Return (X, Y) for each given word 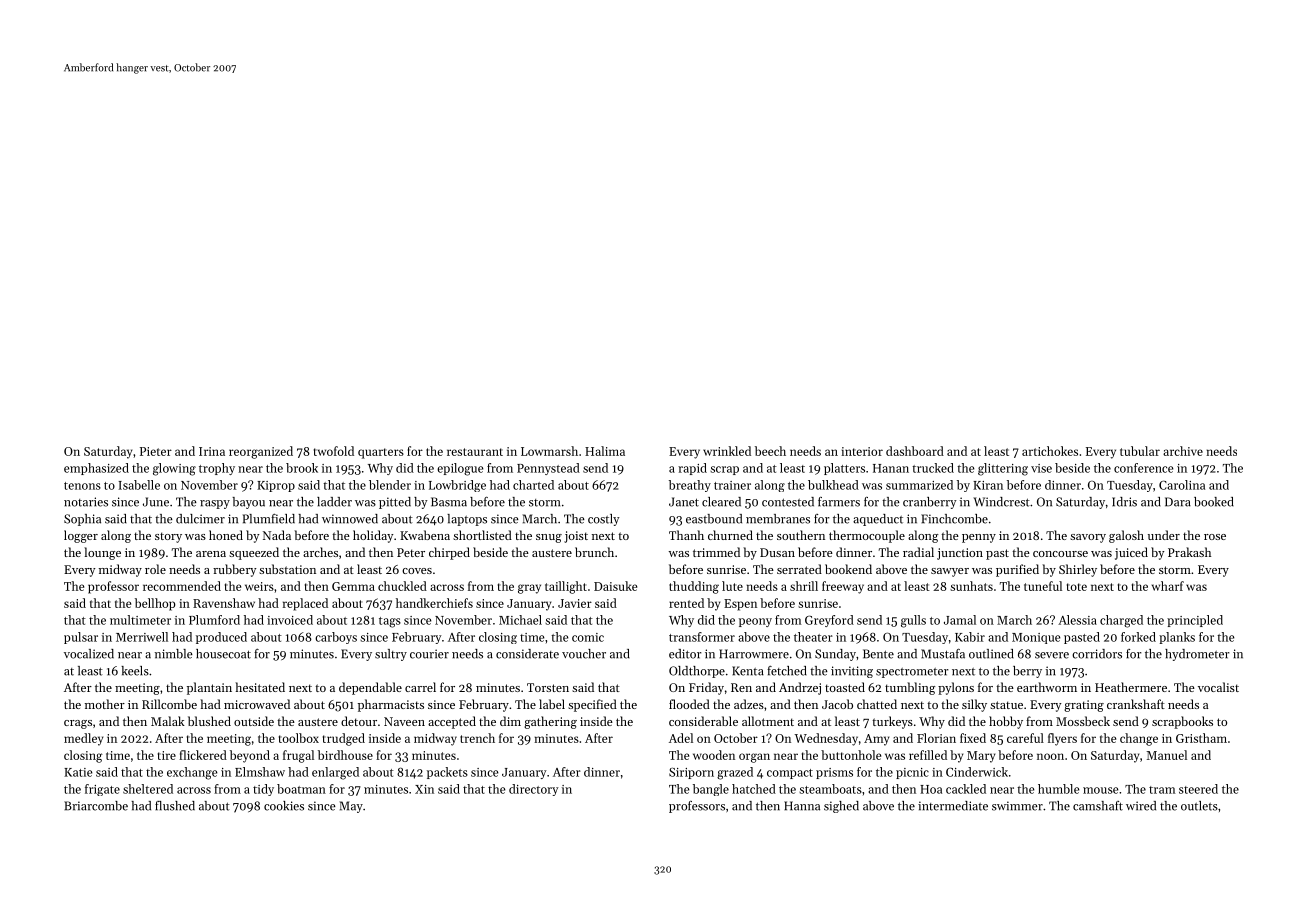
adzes (749, 704)
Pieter (156, 451)
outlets (1199, 806)
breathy (690, 486)
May (351, 807)
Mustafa (943, 654)
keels (135, 671)
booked (1214, 502)
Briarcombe (96, 806)
